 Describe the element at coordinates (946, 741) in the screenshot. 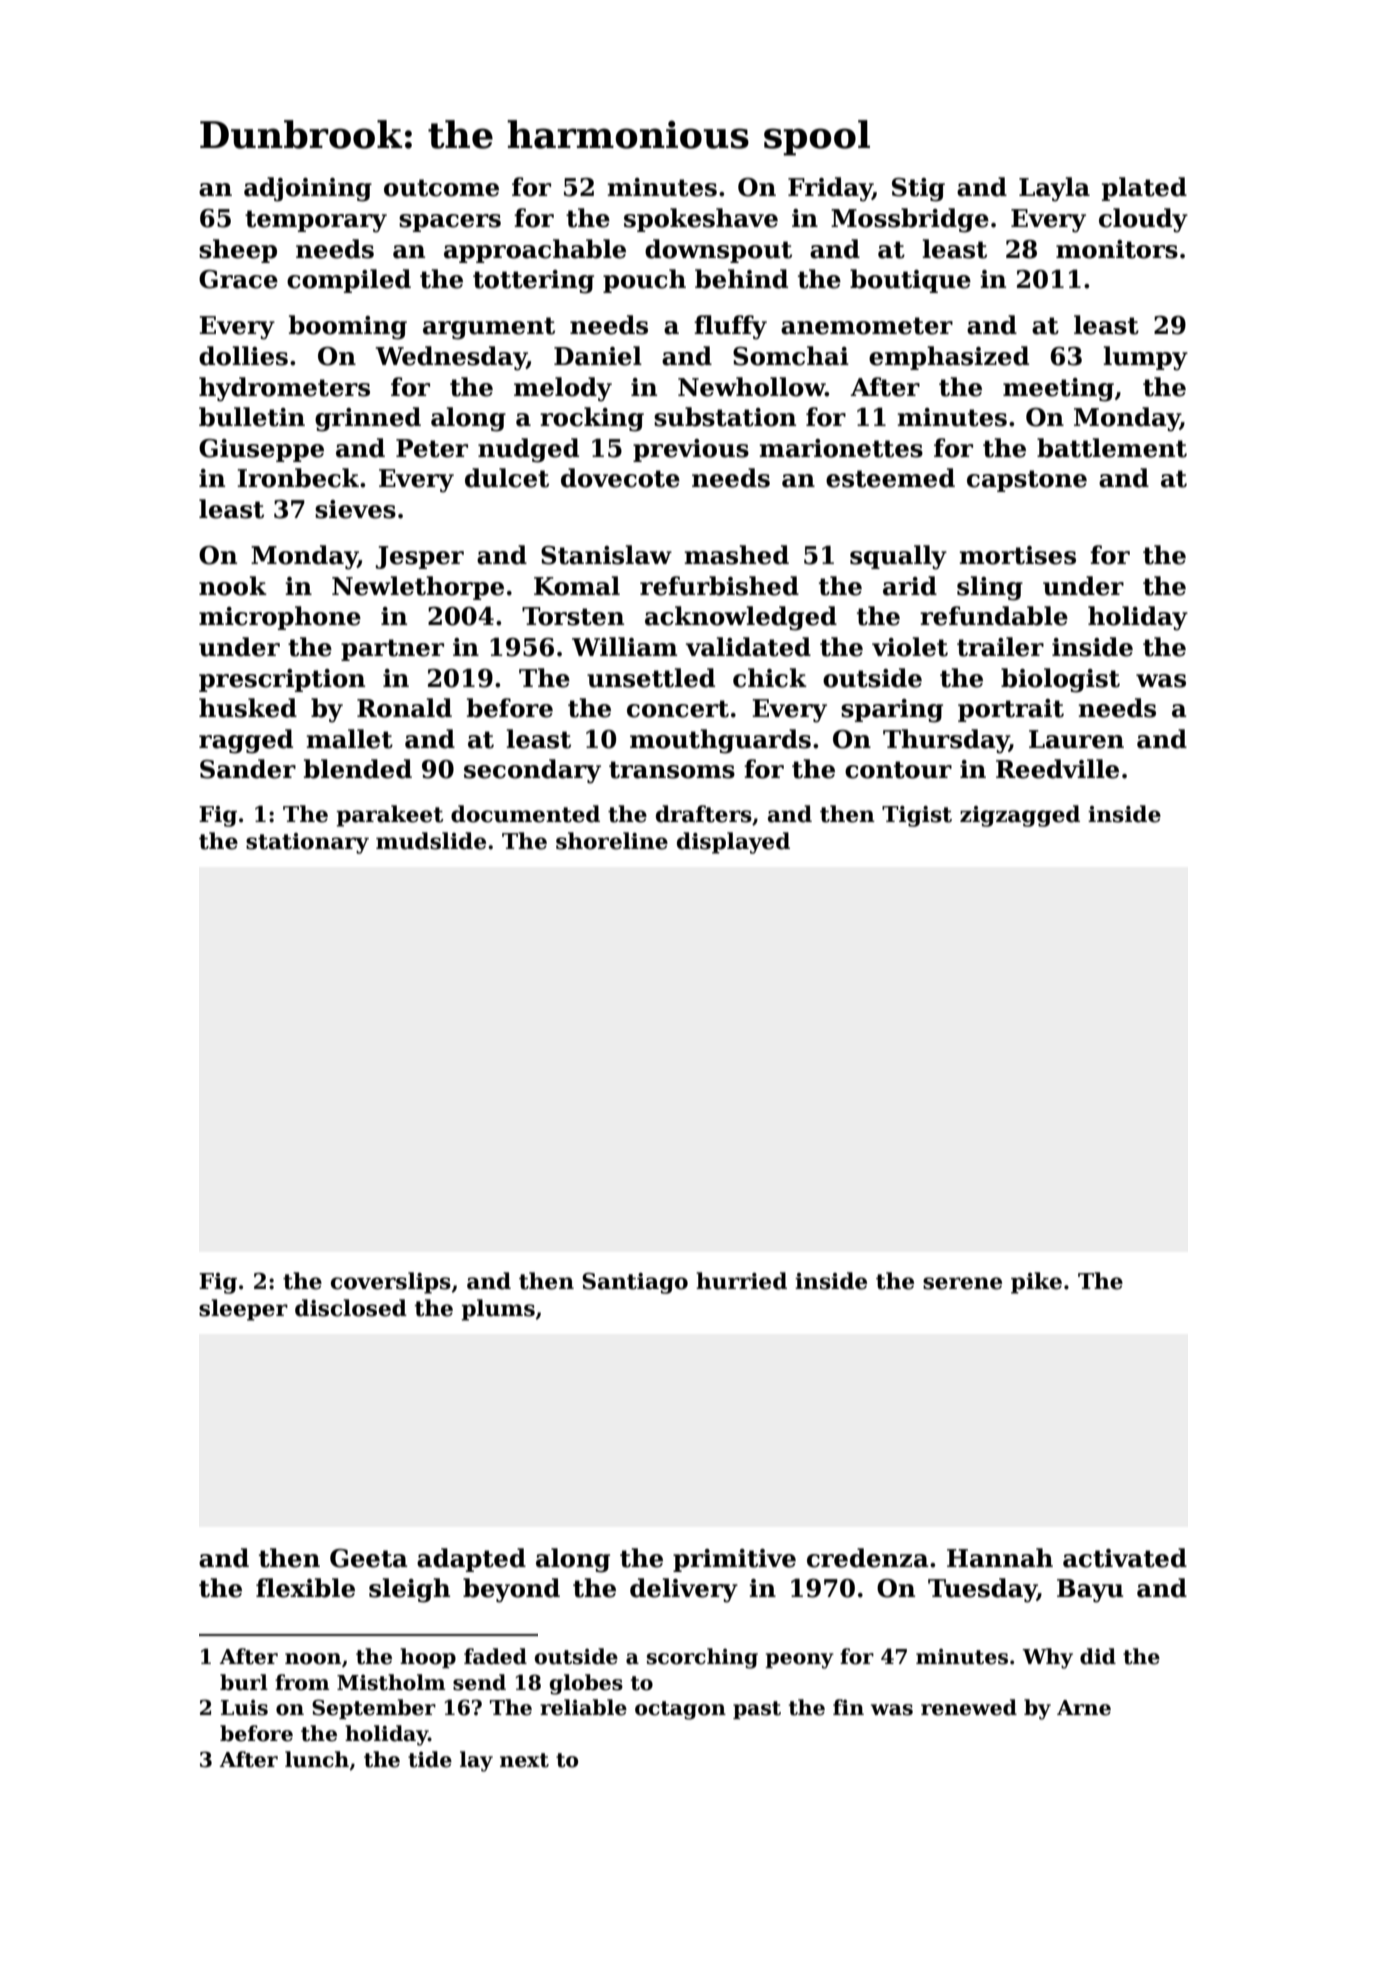

I see `Thursday` at that location.
